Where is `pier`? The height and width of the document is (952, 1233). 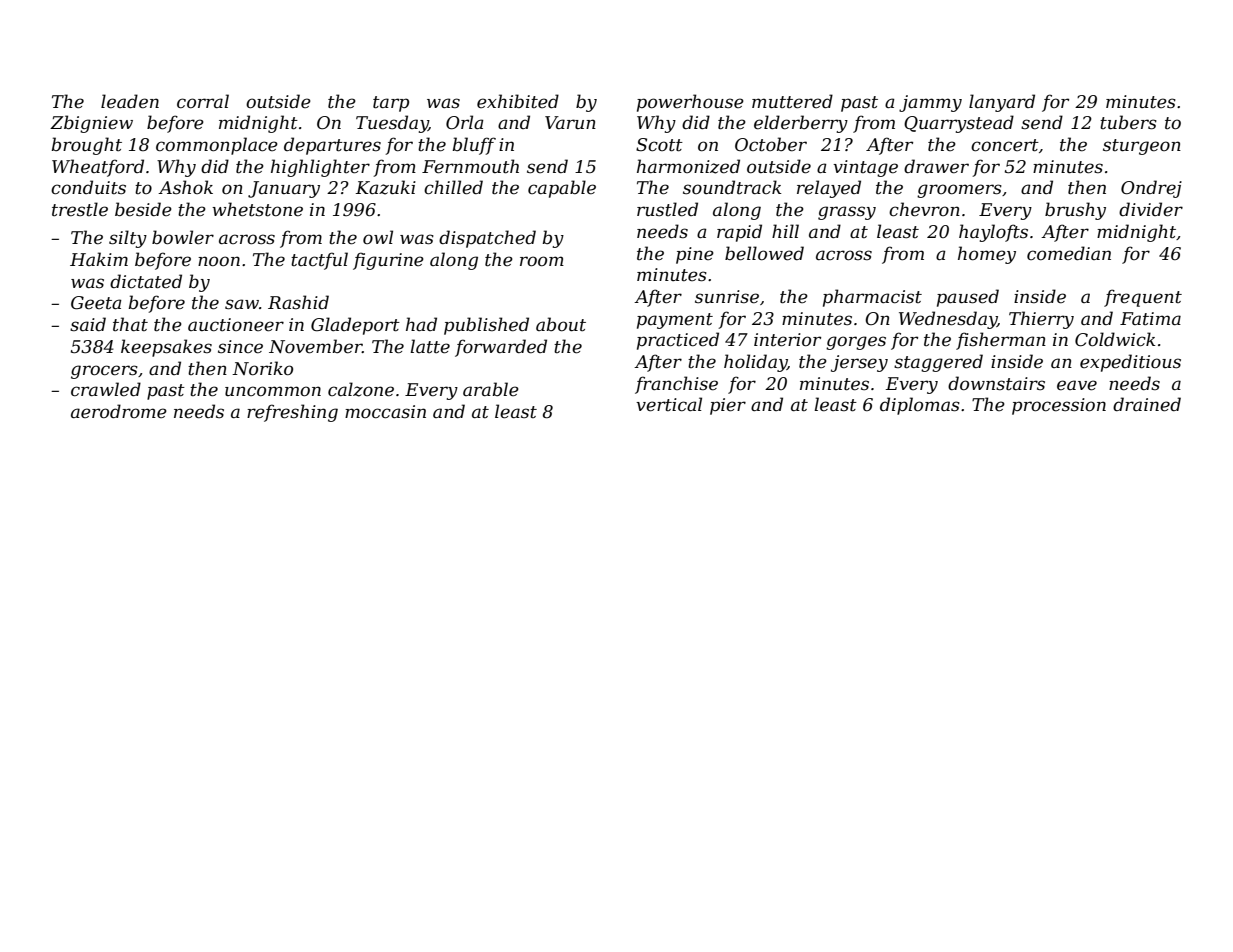 pier is located at coordinates (728, 406).
